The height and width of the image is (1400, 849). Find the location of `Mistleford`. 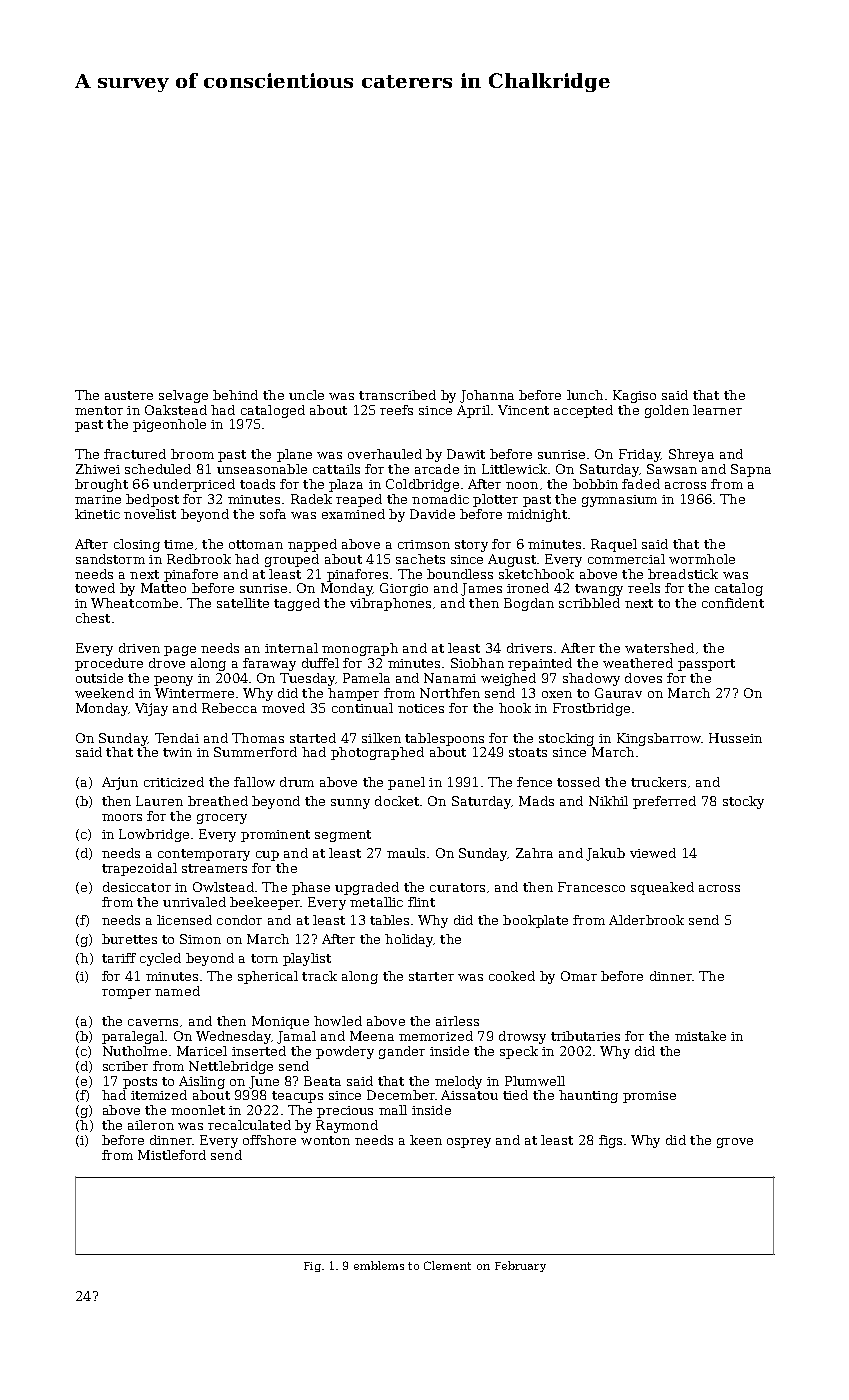

Mistleford is located at coordinates (172, 1155).
